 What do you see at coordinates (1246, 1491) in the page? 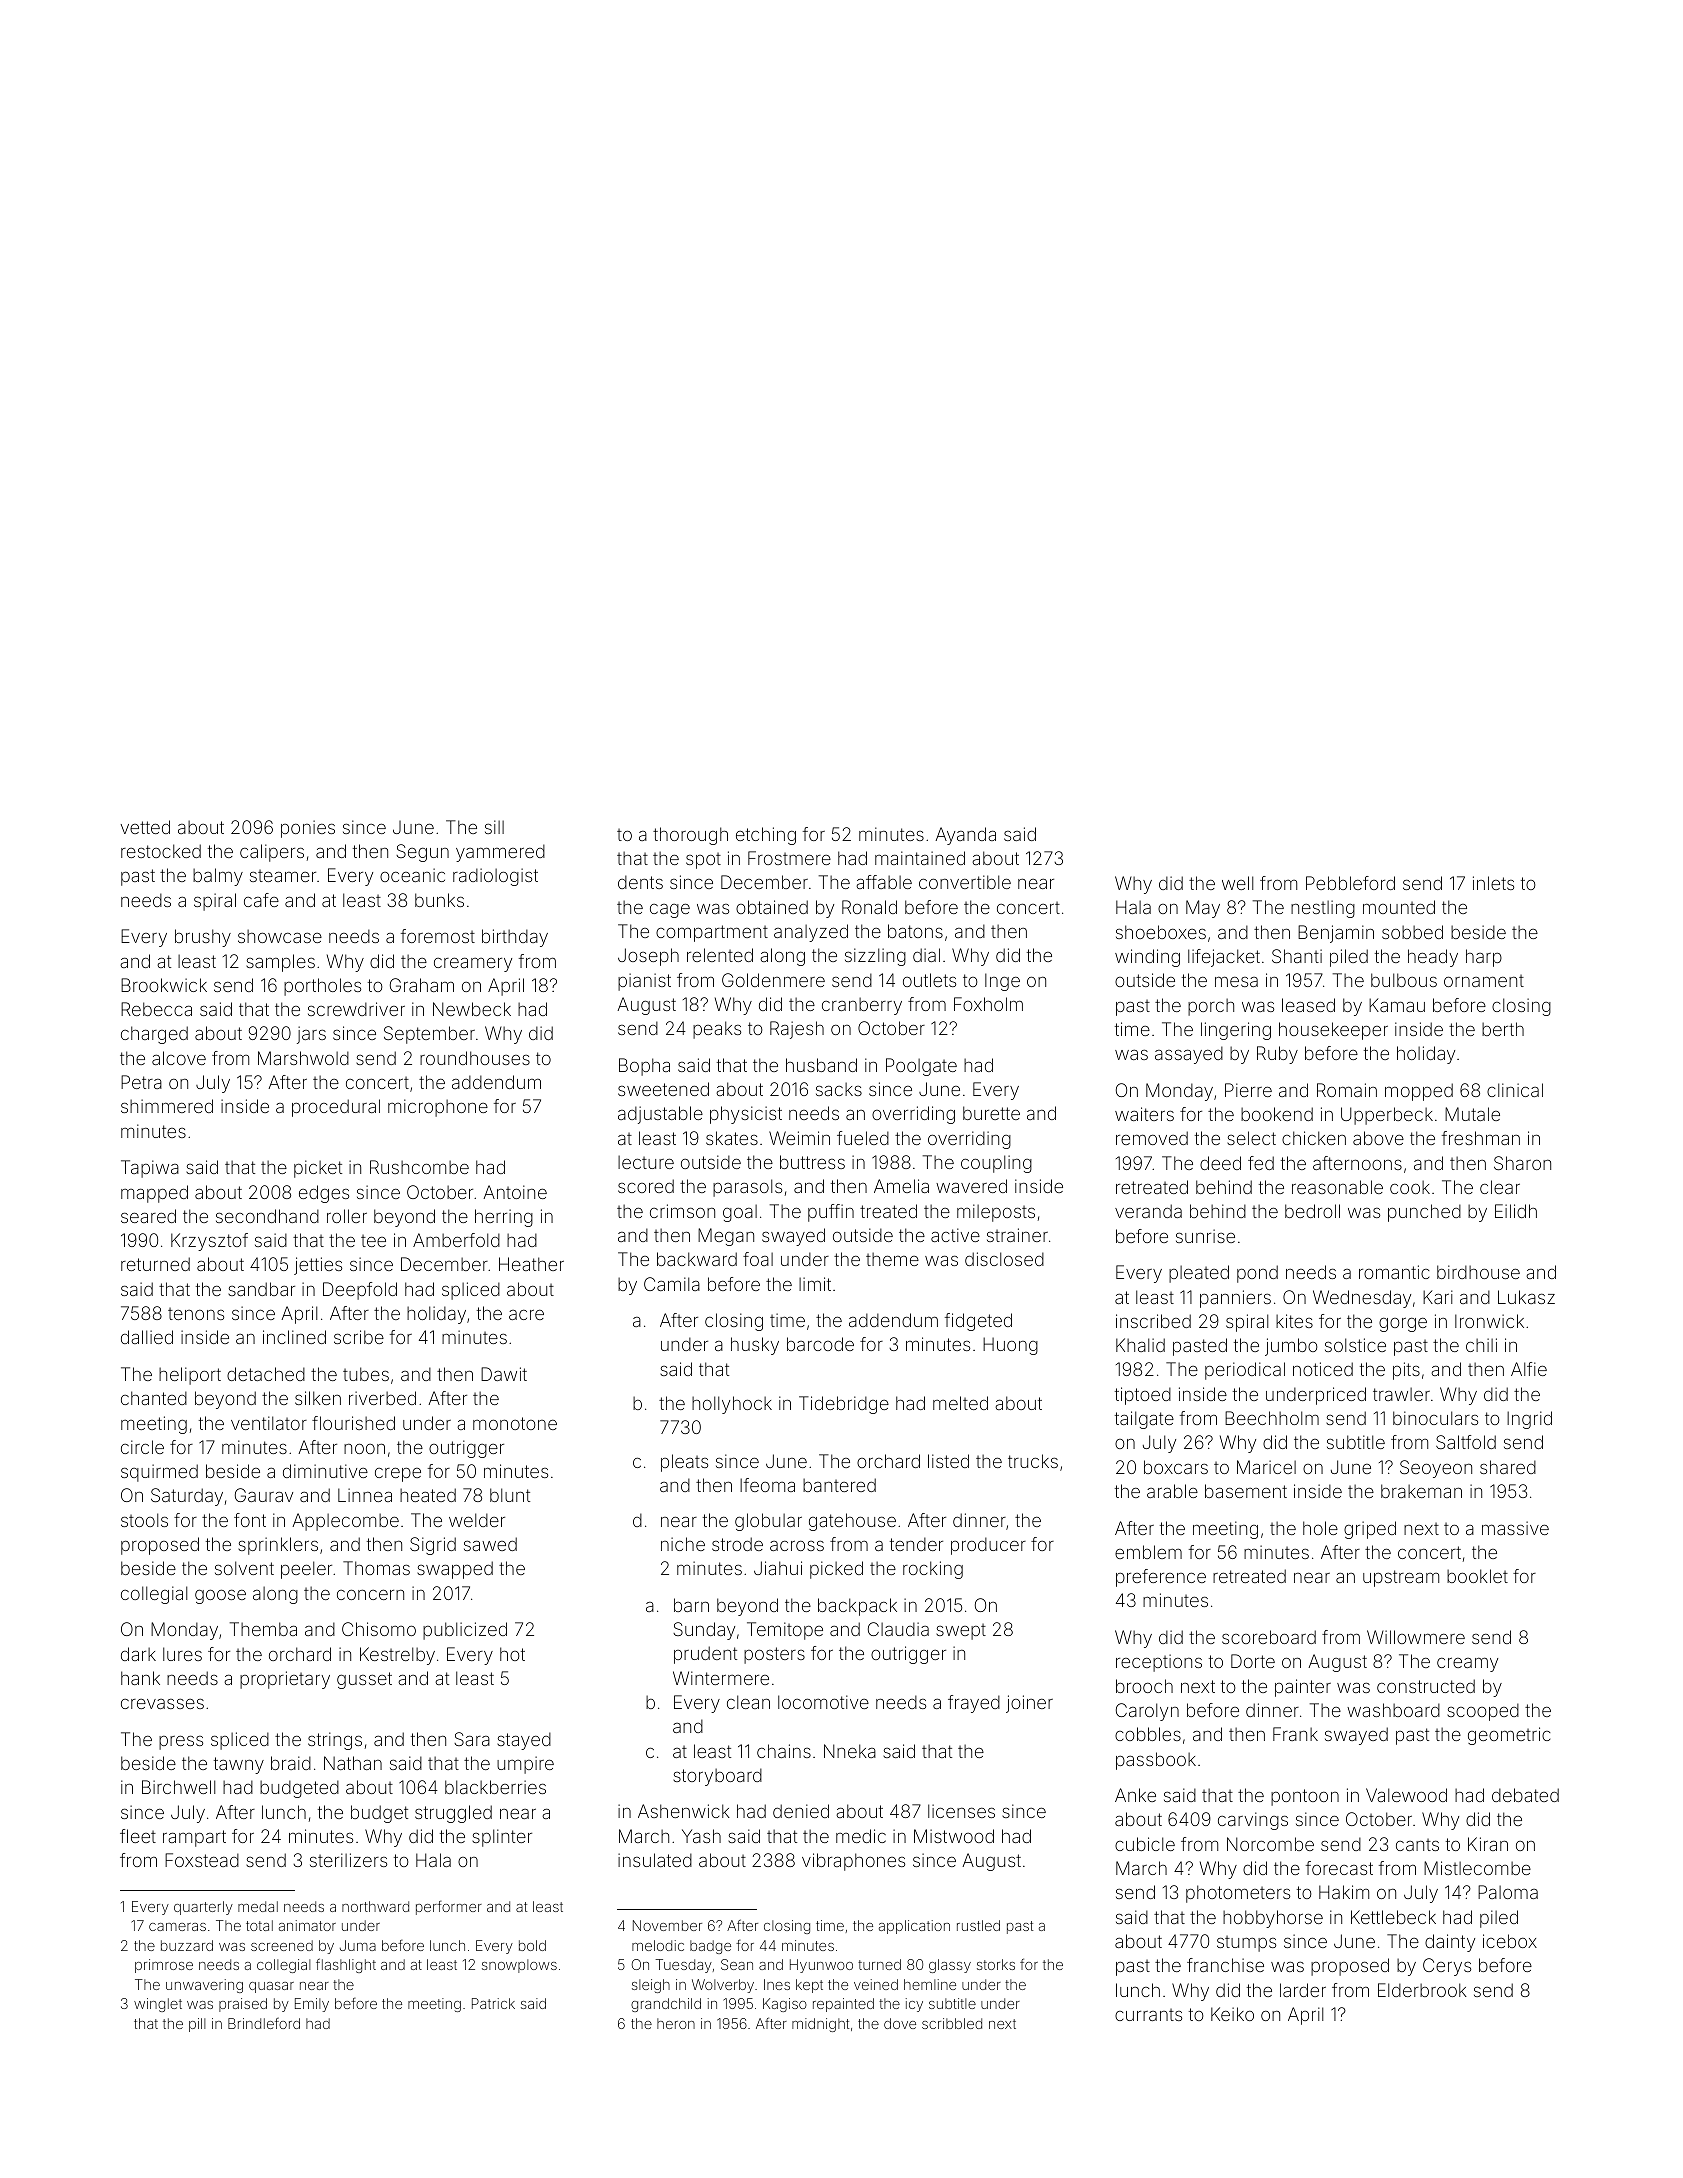
I see `basement` at bounding box center [1246, 1491].
